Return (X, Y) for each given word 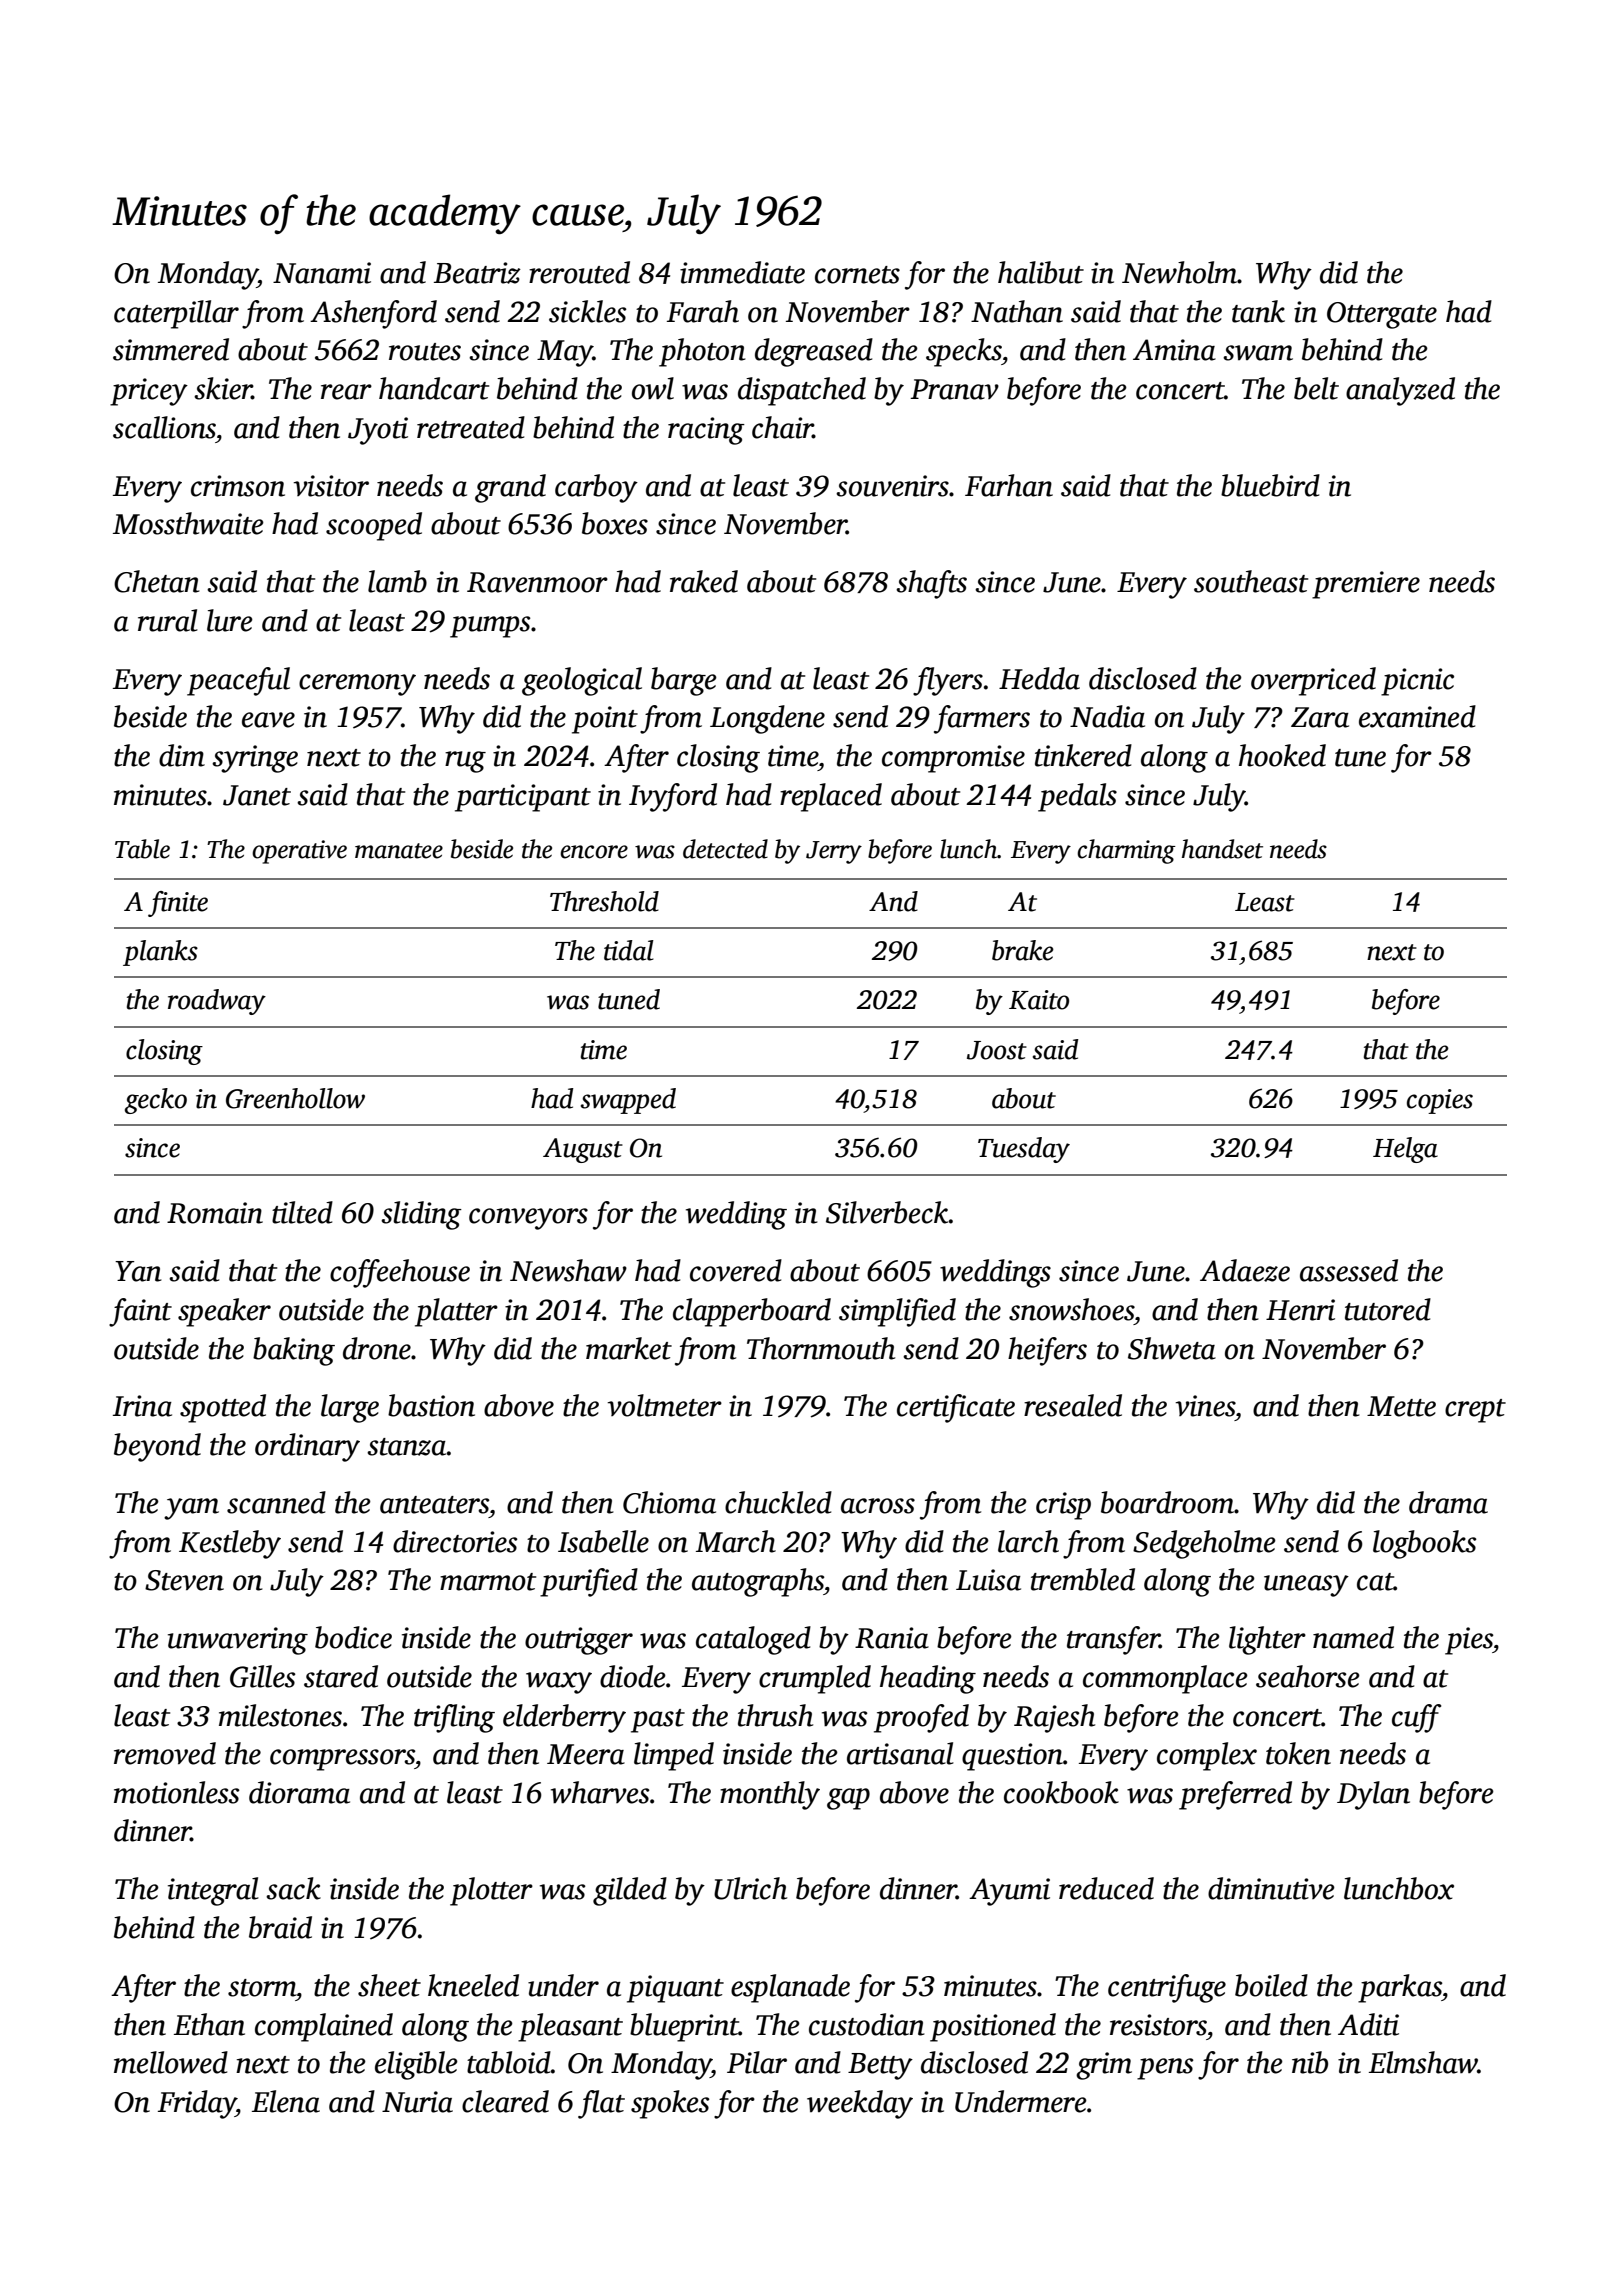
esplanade (790, 1988)
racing (706, 431)
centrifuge (1167, 1988)
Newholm (1179, 272)
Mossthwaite (188, 523)
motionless (177, 1792)
